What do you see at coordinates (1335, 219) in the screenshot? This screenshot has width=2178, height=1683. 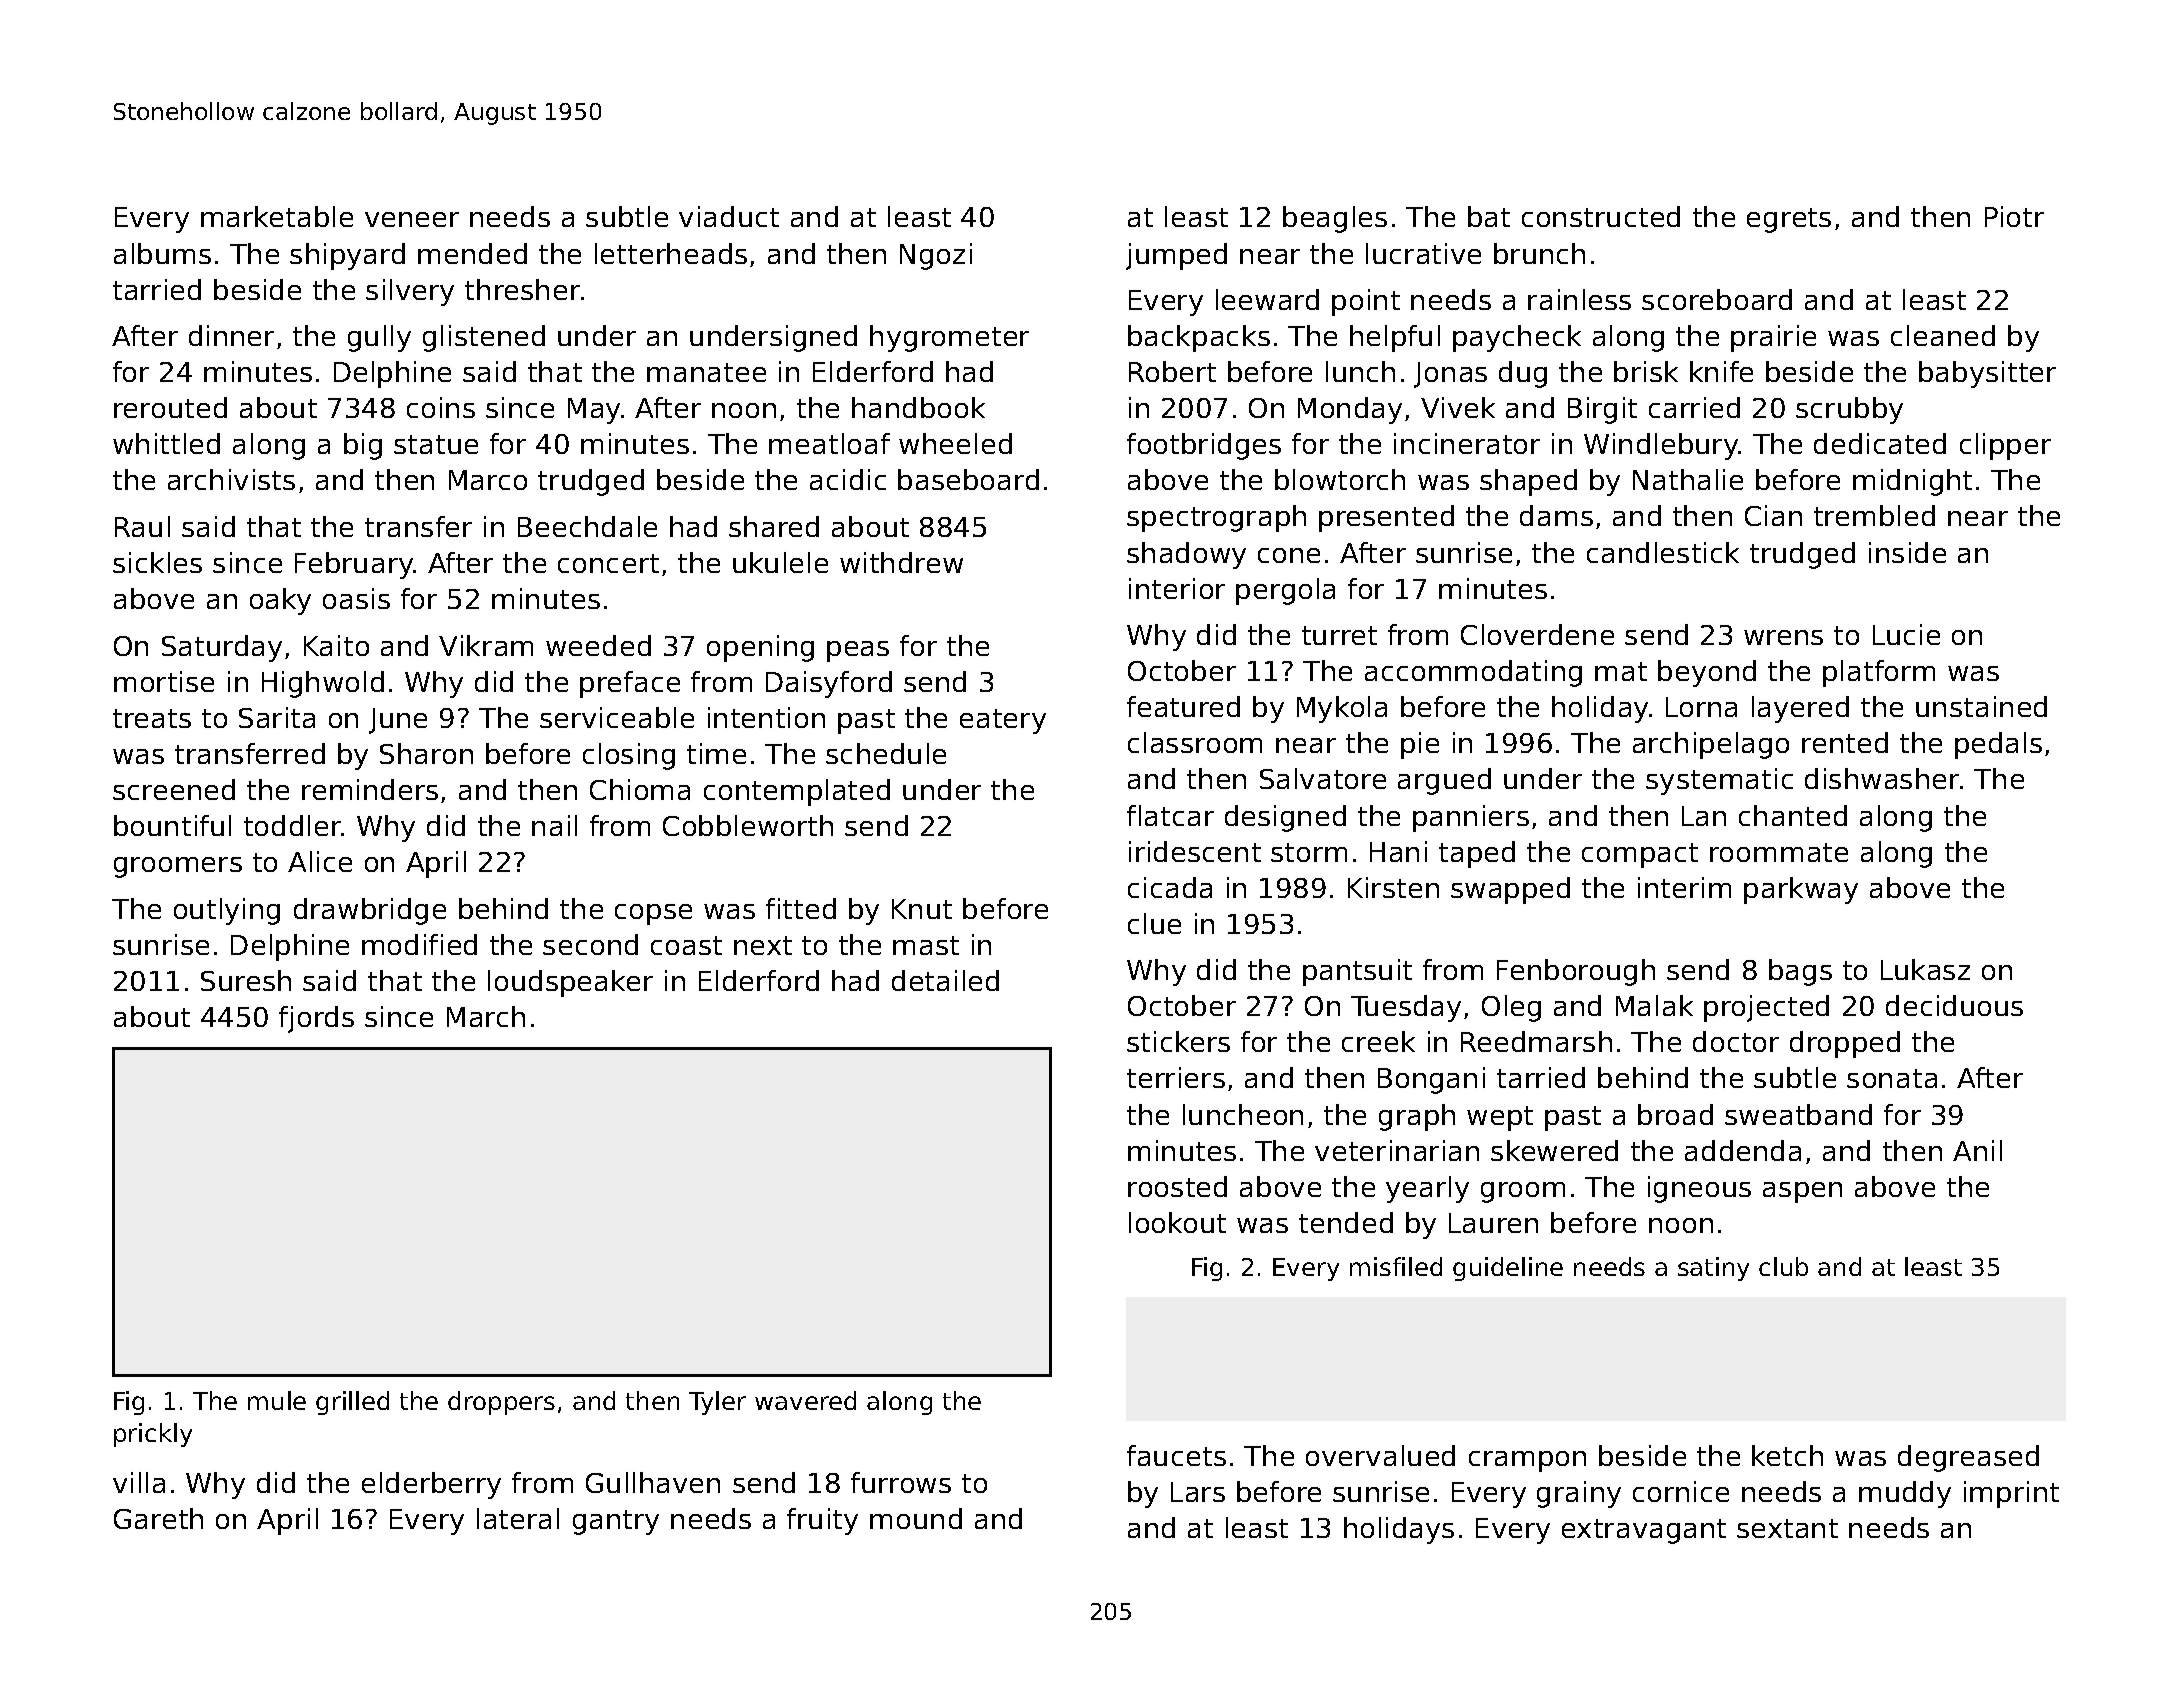 I see `beagles` at bounding box center [1335, 219].
